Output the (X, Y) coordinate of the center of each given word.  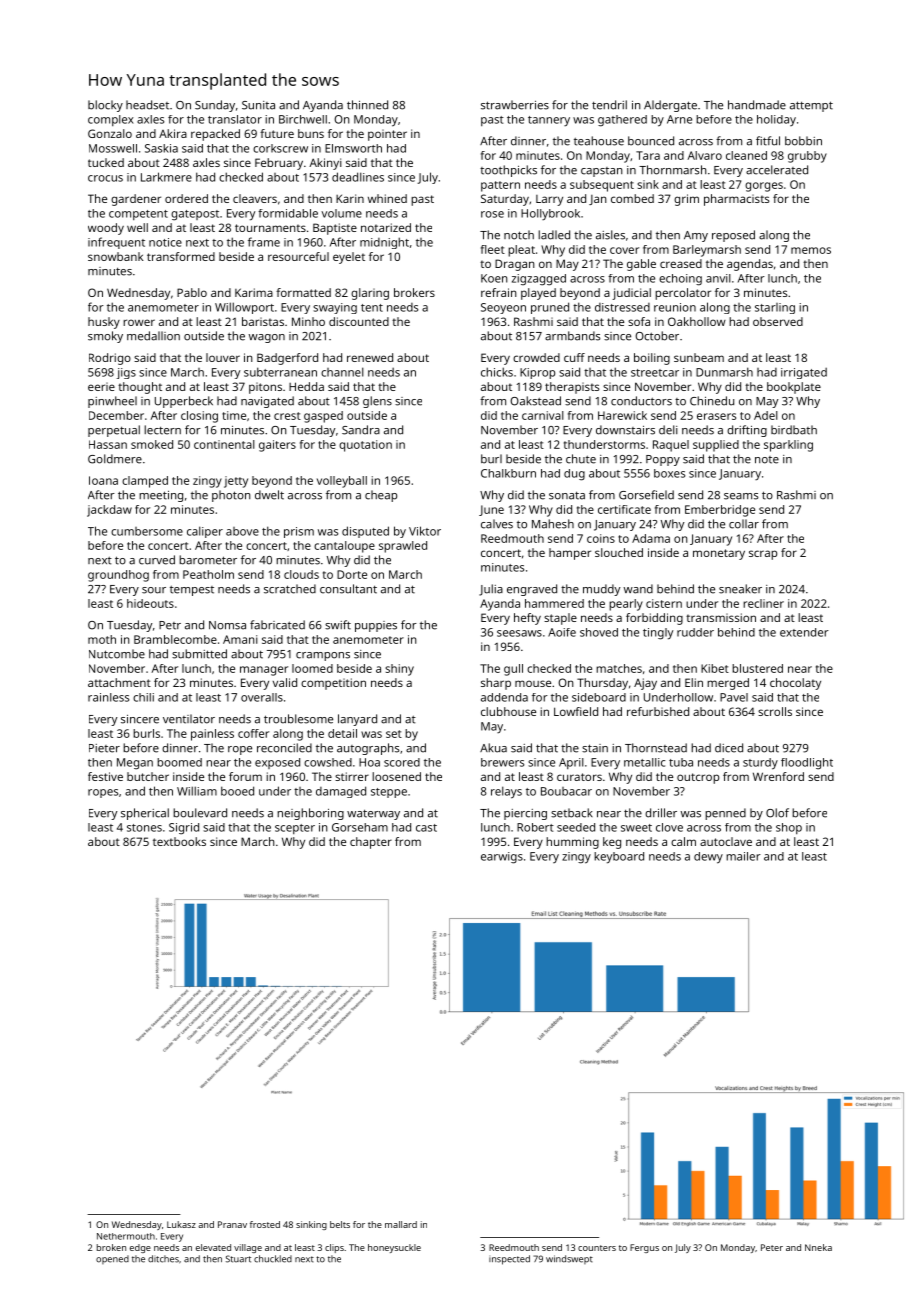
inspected (509, 1260)
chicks (497, 372)
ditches (163, 1259)
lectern (162, 430)
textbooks (179, 841)
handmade (757, 105)
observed (778, 321)
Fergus (644, 1248)
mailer (743, 856)
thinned (367, 105)
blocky (105, 106)
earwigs (502, 858)
